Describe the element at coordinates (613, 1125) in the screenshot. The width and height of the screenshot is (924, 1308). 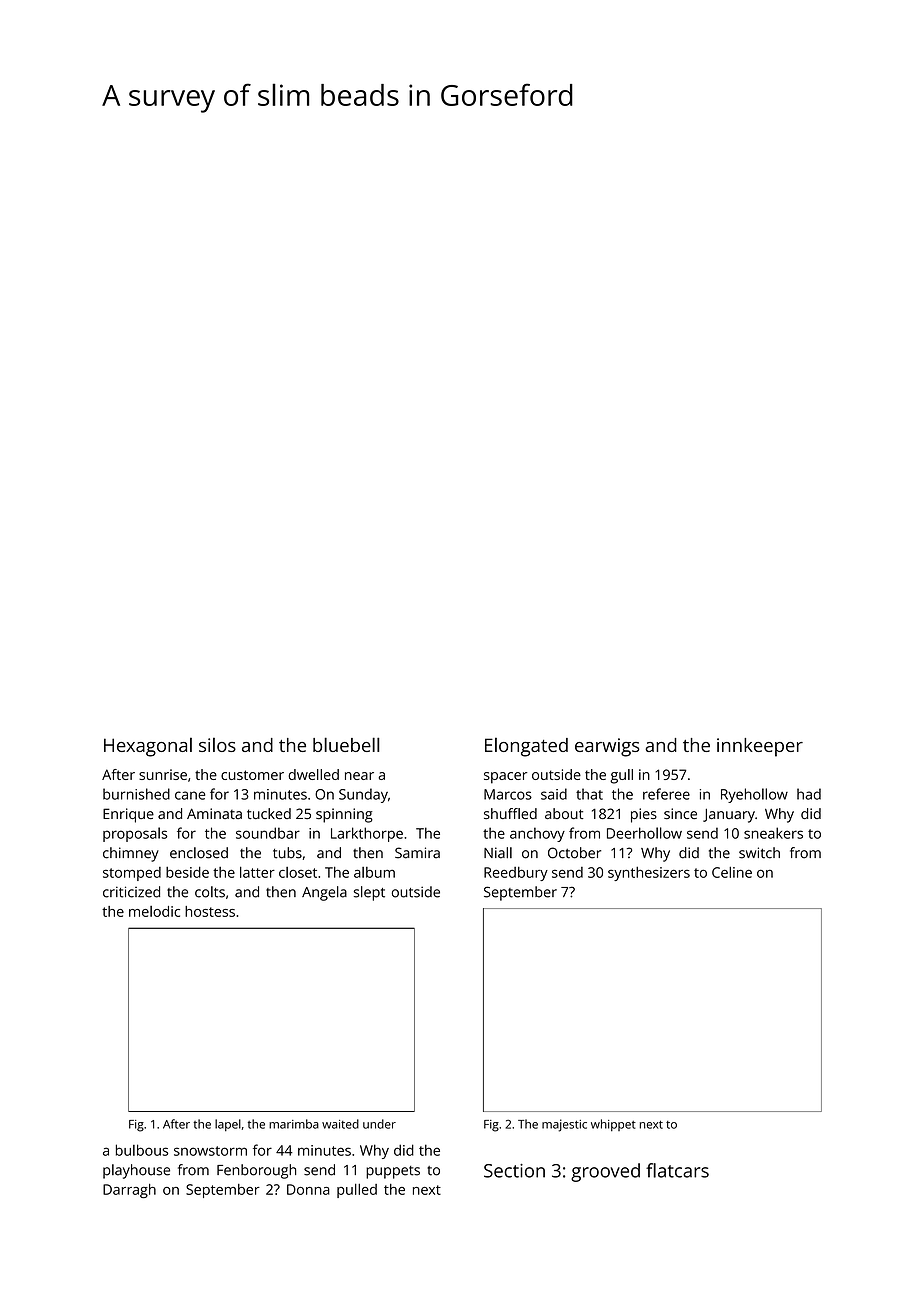
I see `whippet` at that location.
